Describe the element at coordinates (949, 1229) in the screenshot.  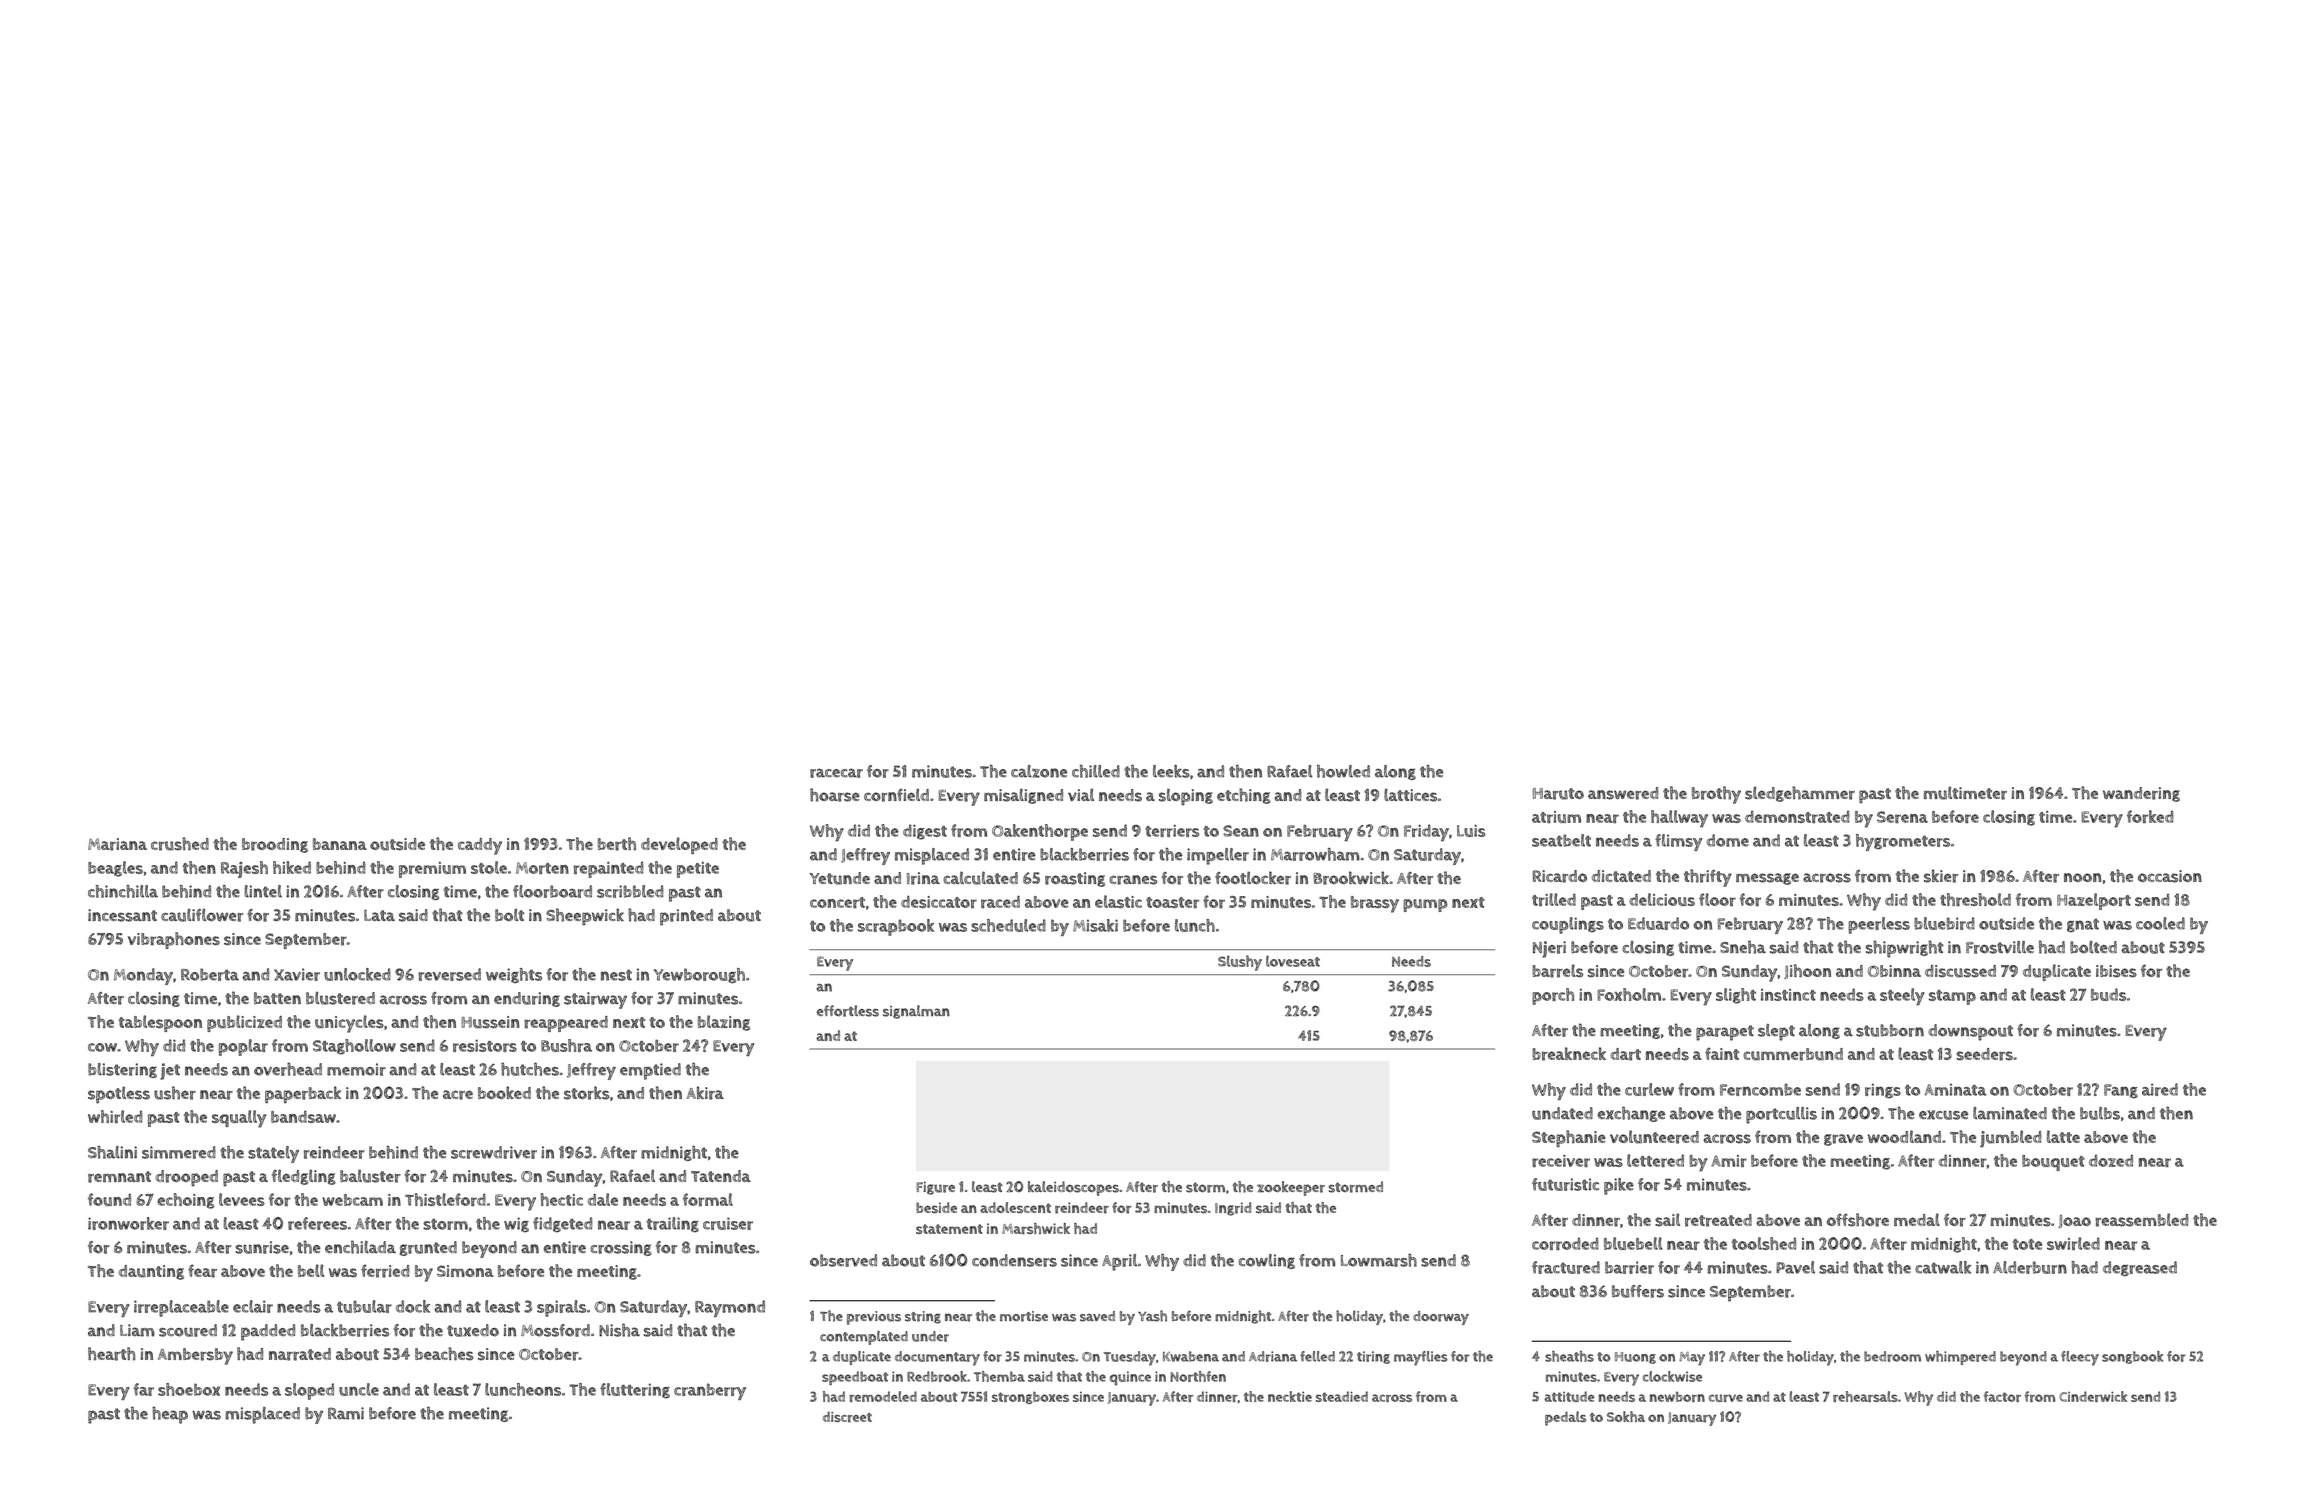
I see `statement` at that location.
